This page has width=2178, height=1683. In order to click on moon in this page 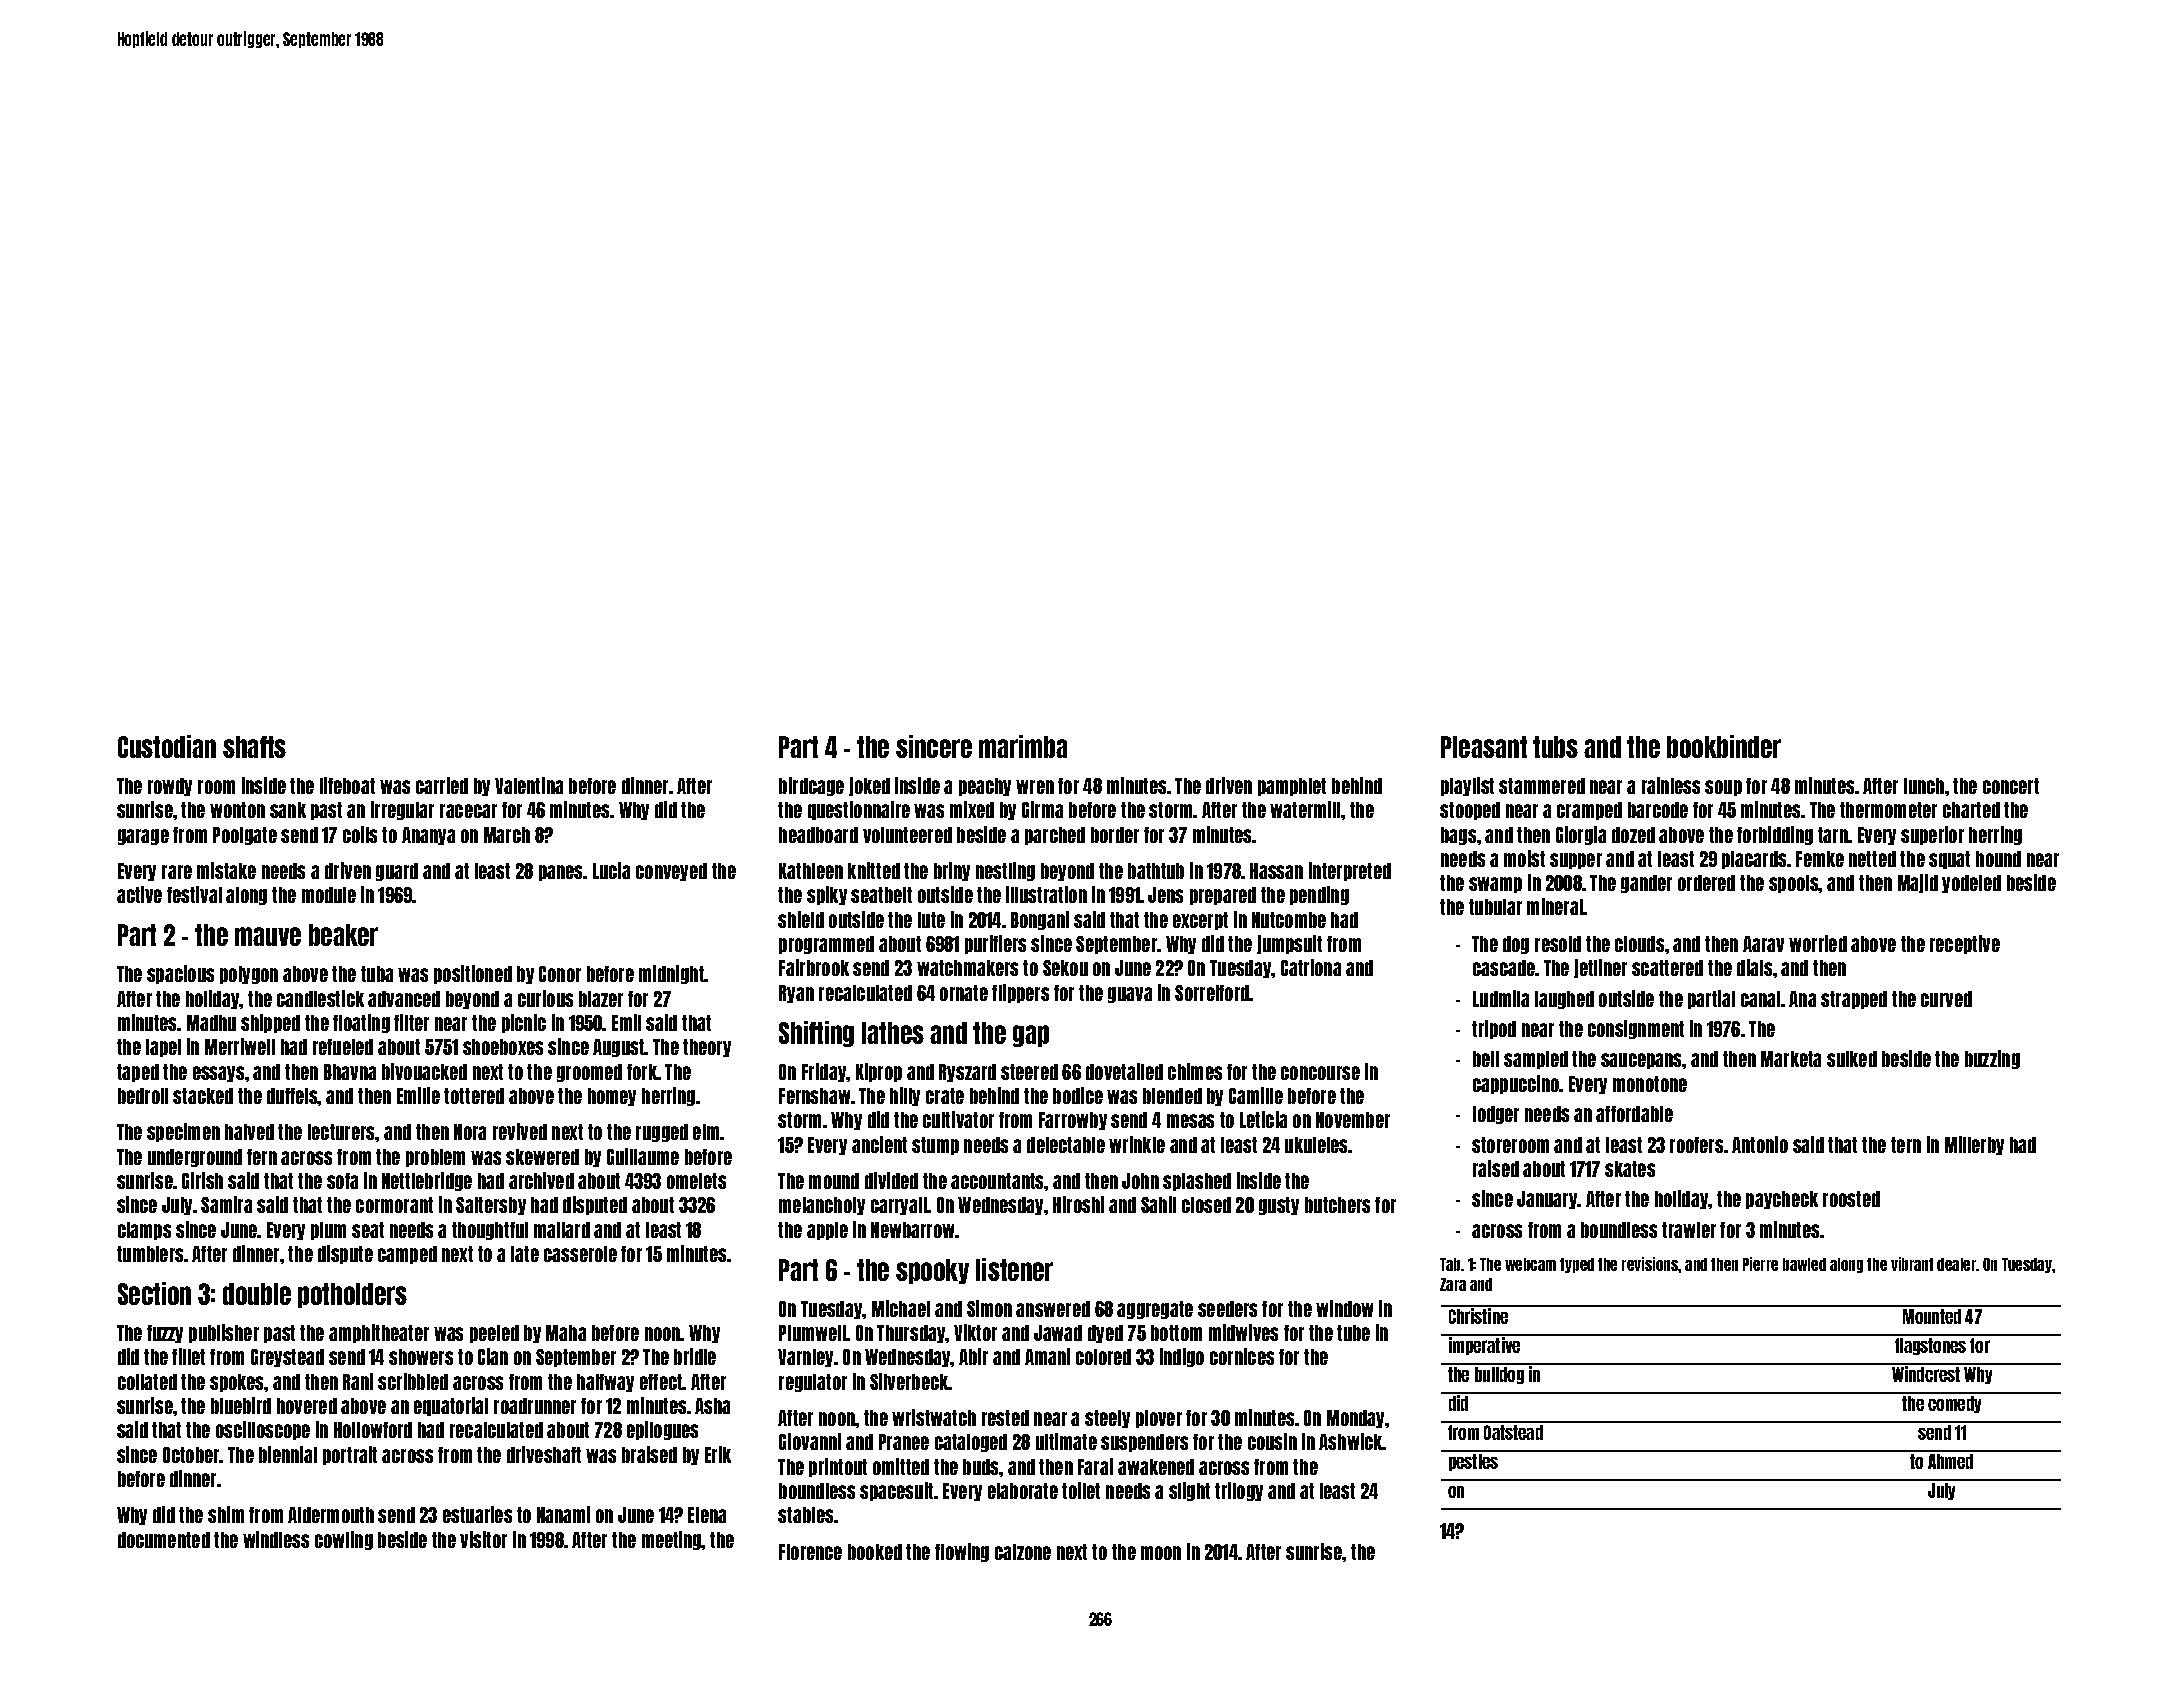, I will do `click(1161, 1553)`.
